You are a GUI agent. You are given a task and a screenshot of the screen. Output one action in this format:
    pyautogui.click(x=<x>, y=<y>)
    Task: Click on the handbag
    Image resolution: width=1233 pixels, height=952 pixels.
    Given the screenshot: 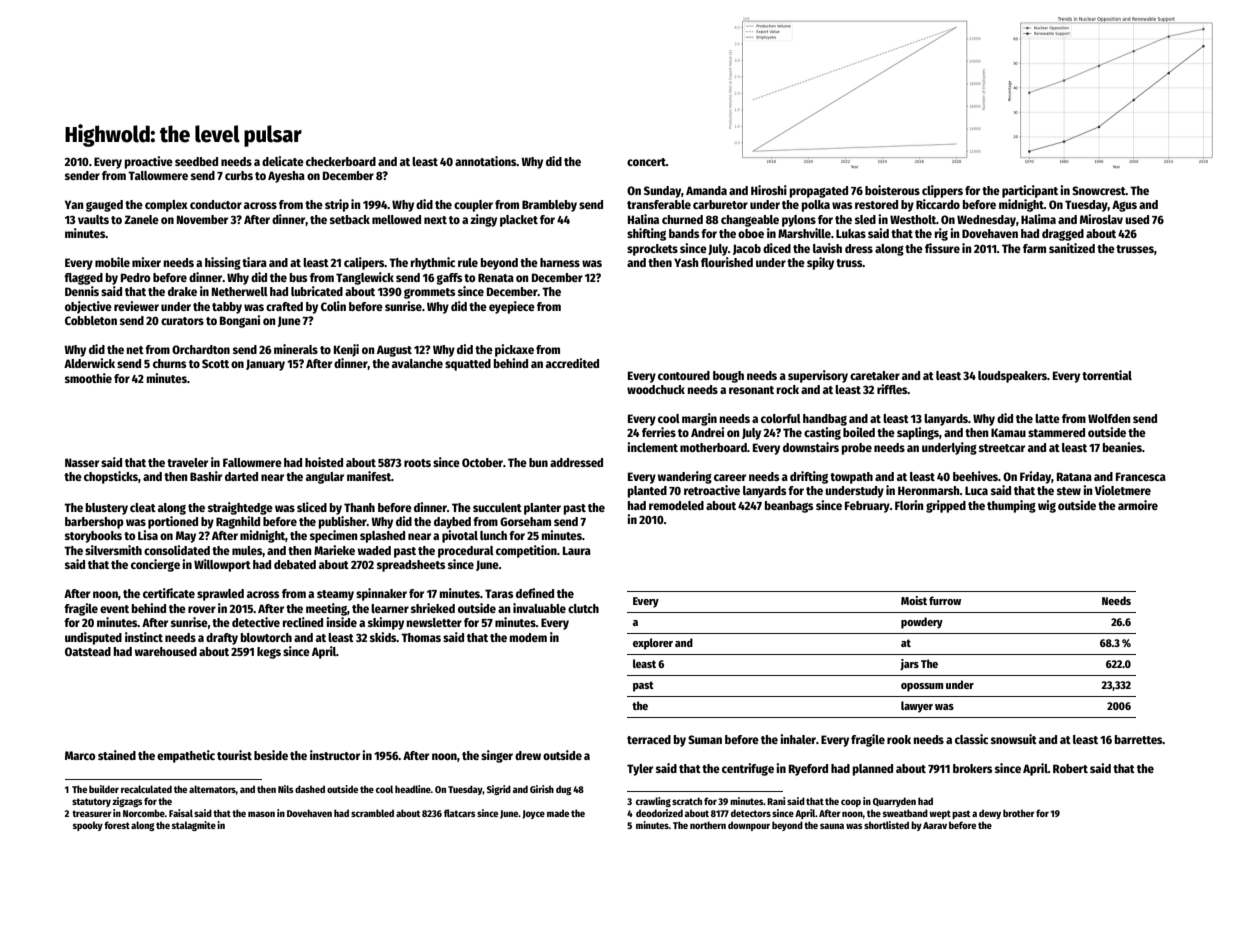 What is the action you would take?
    pyautogui.click(x=825, y=420)
